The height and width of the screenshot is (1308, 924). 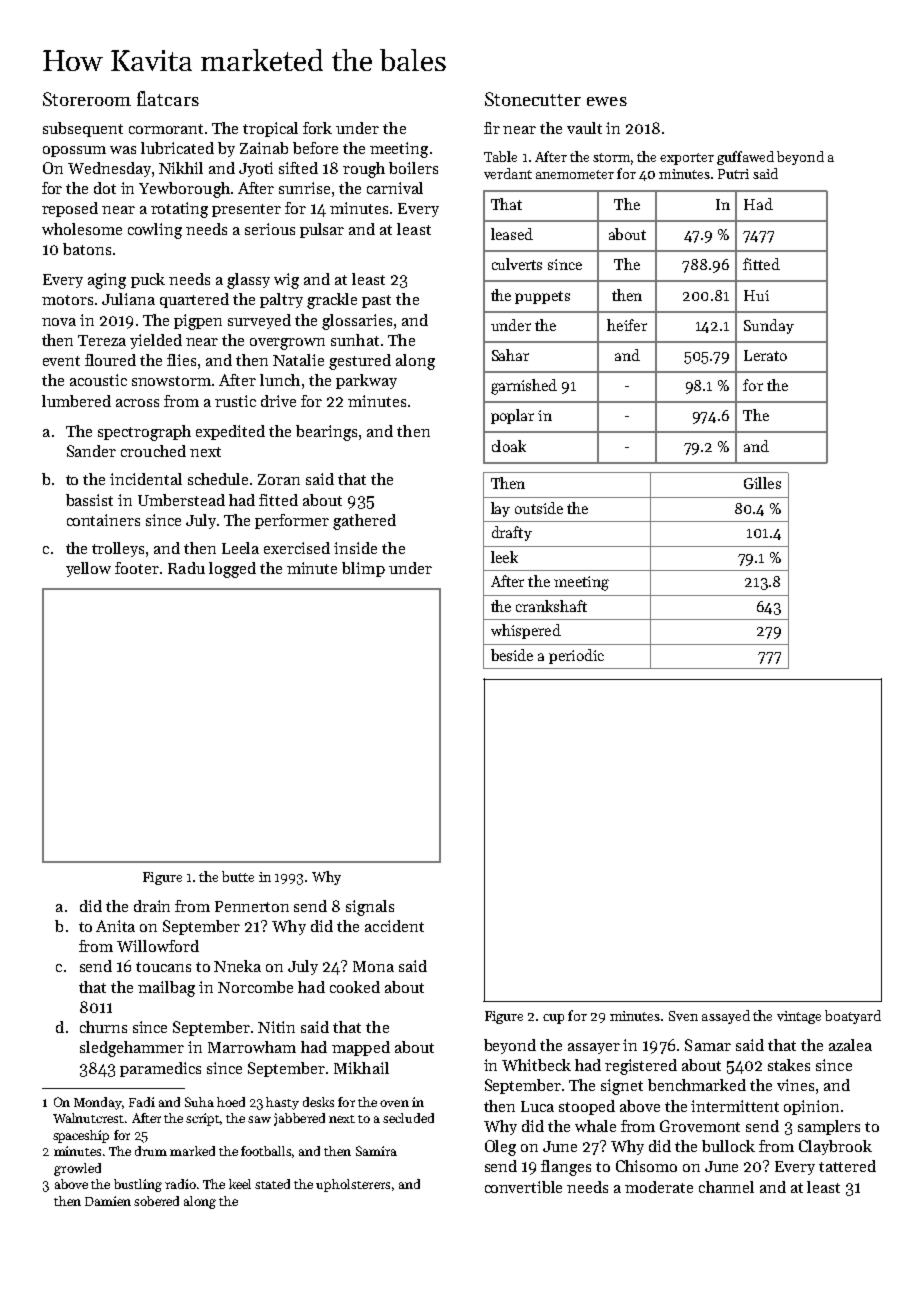 I want to click on flatcars, so click(x=168, y=98).
